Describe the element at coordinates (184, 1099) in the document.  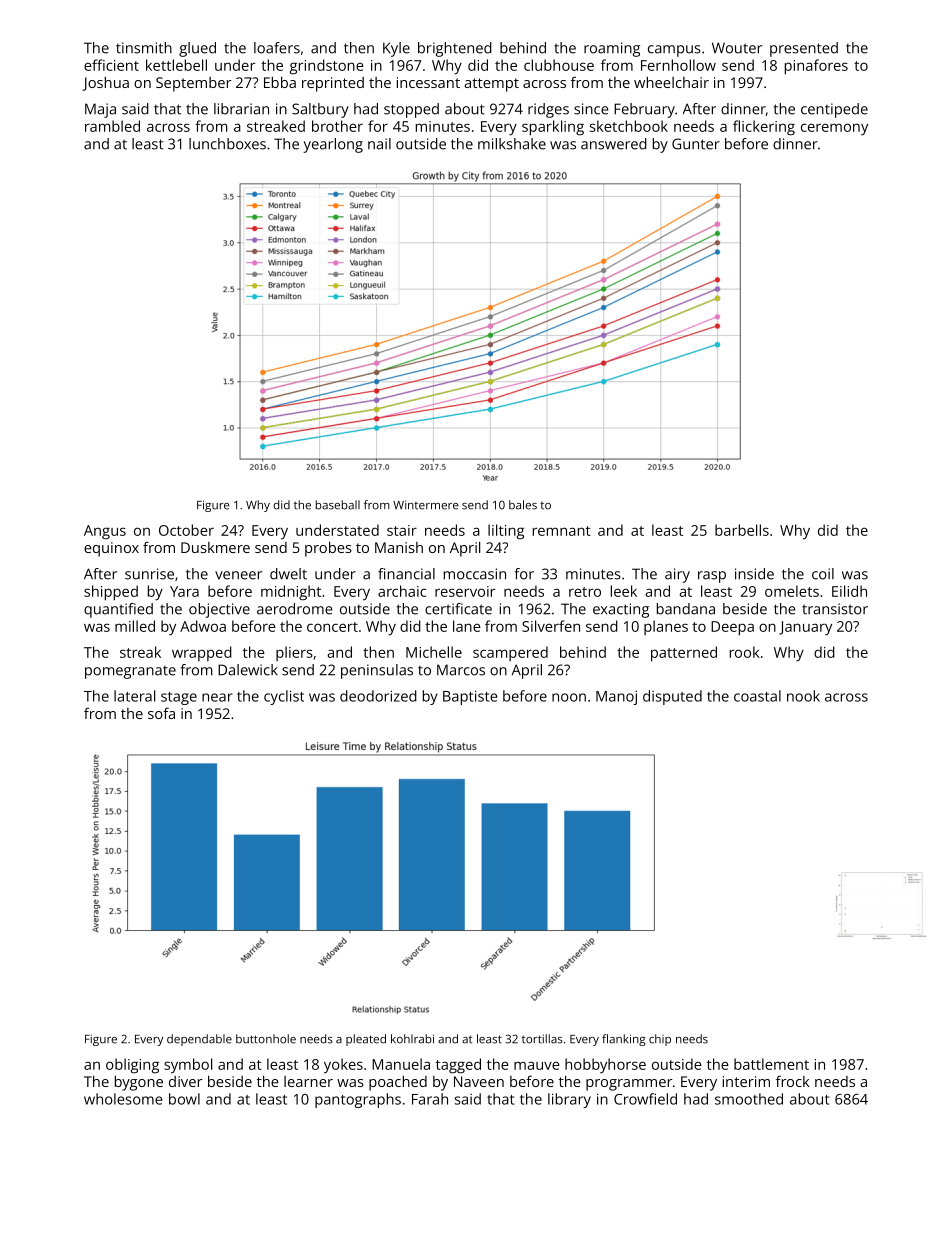
I see `bowl` at that location.
